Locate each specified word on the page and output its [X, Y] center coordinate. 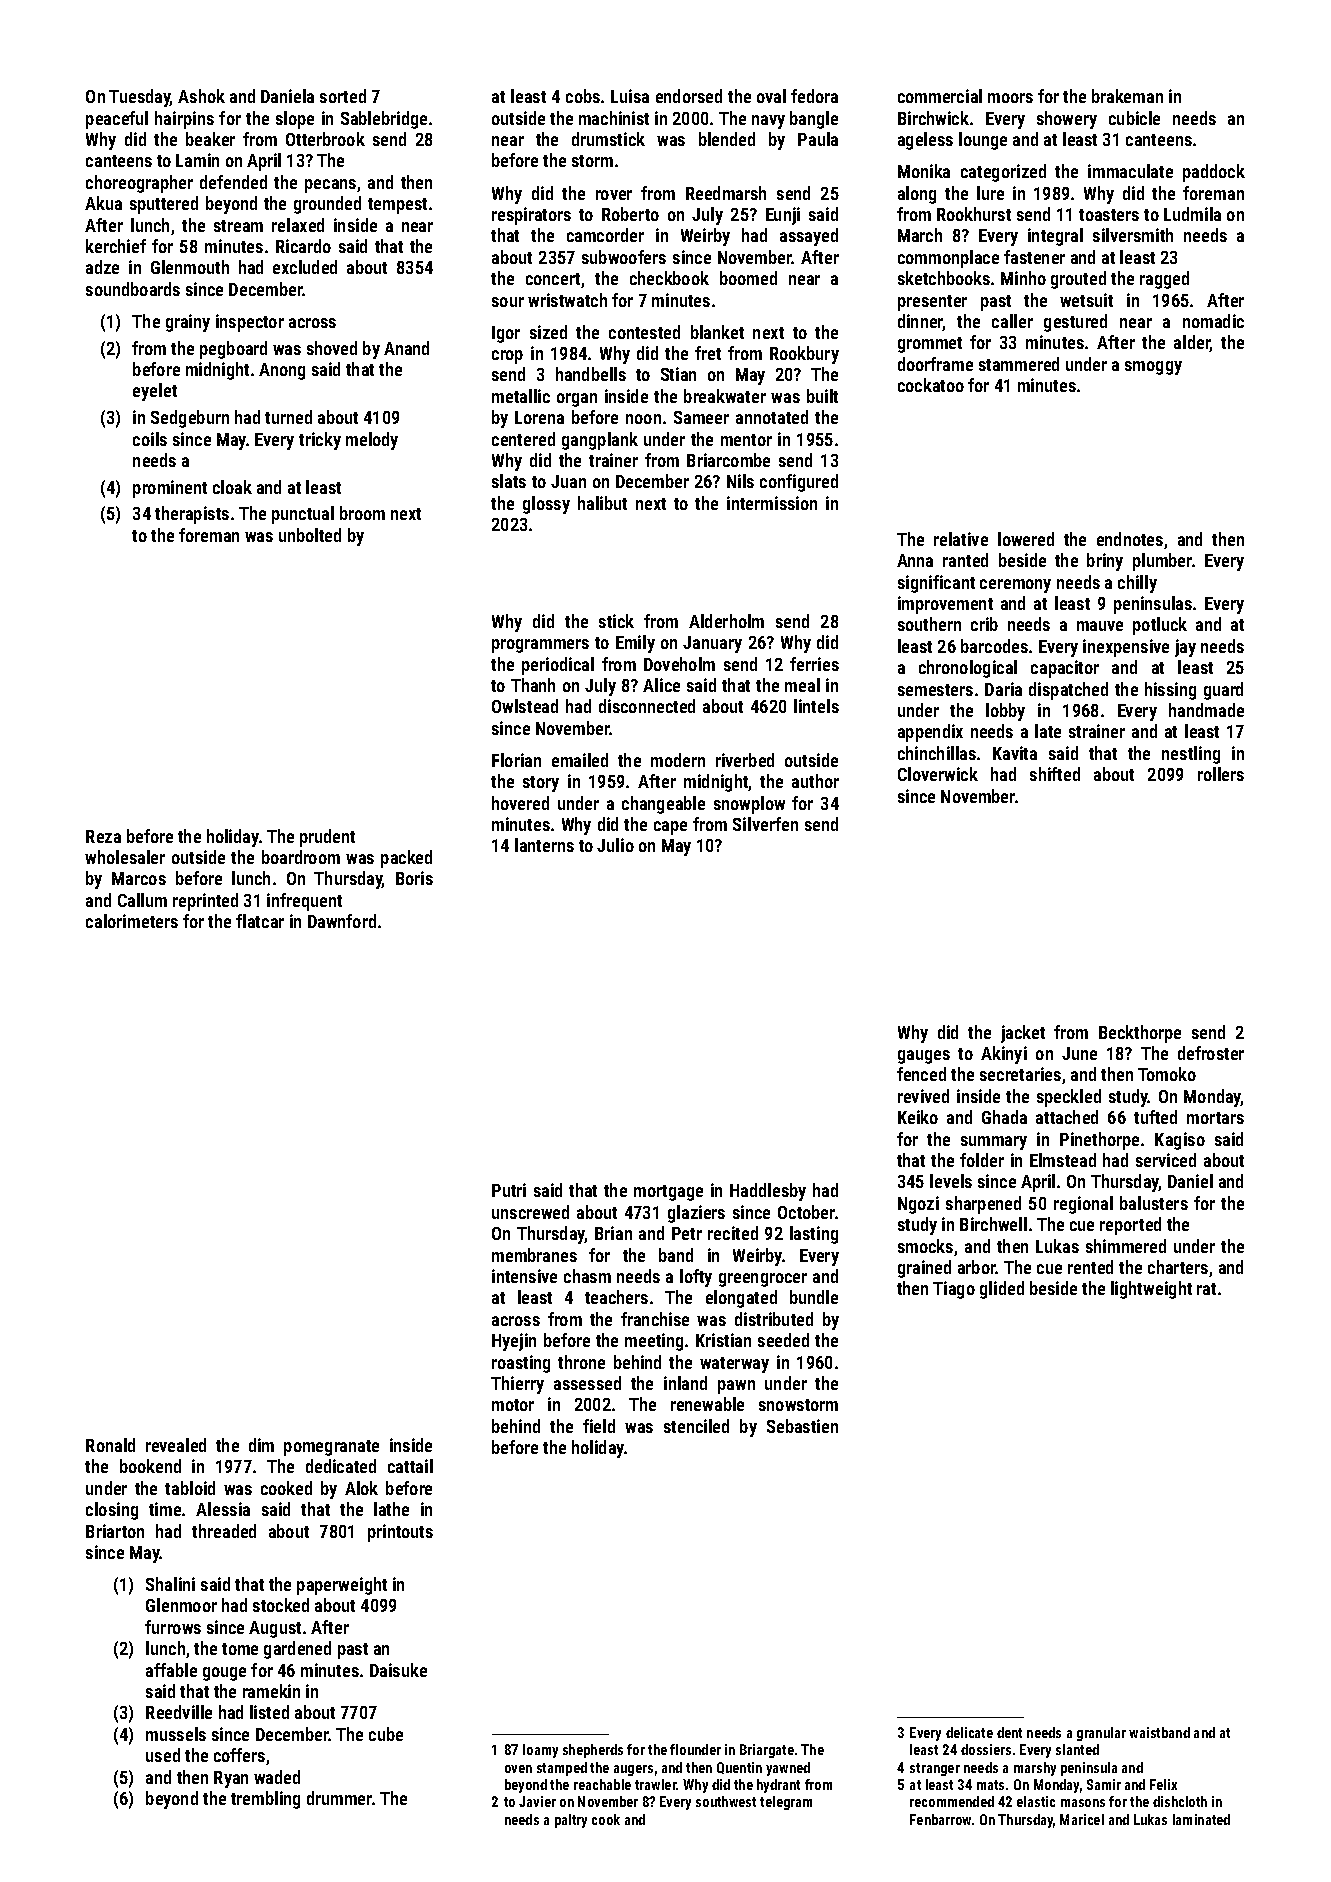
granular [1101, 1734]
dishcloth [1180, 1801]
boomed [748, 278]
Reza [103, 836]
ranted [965, 560]
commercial [940, 96]
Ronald [110, 1445]
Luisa [630, 96]
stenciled [696, 1426]
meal [802, 685]
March [920, 235]
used [163, 1755]
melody [372, 441]
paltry [571, 1821]
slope [295, 120]
